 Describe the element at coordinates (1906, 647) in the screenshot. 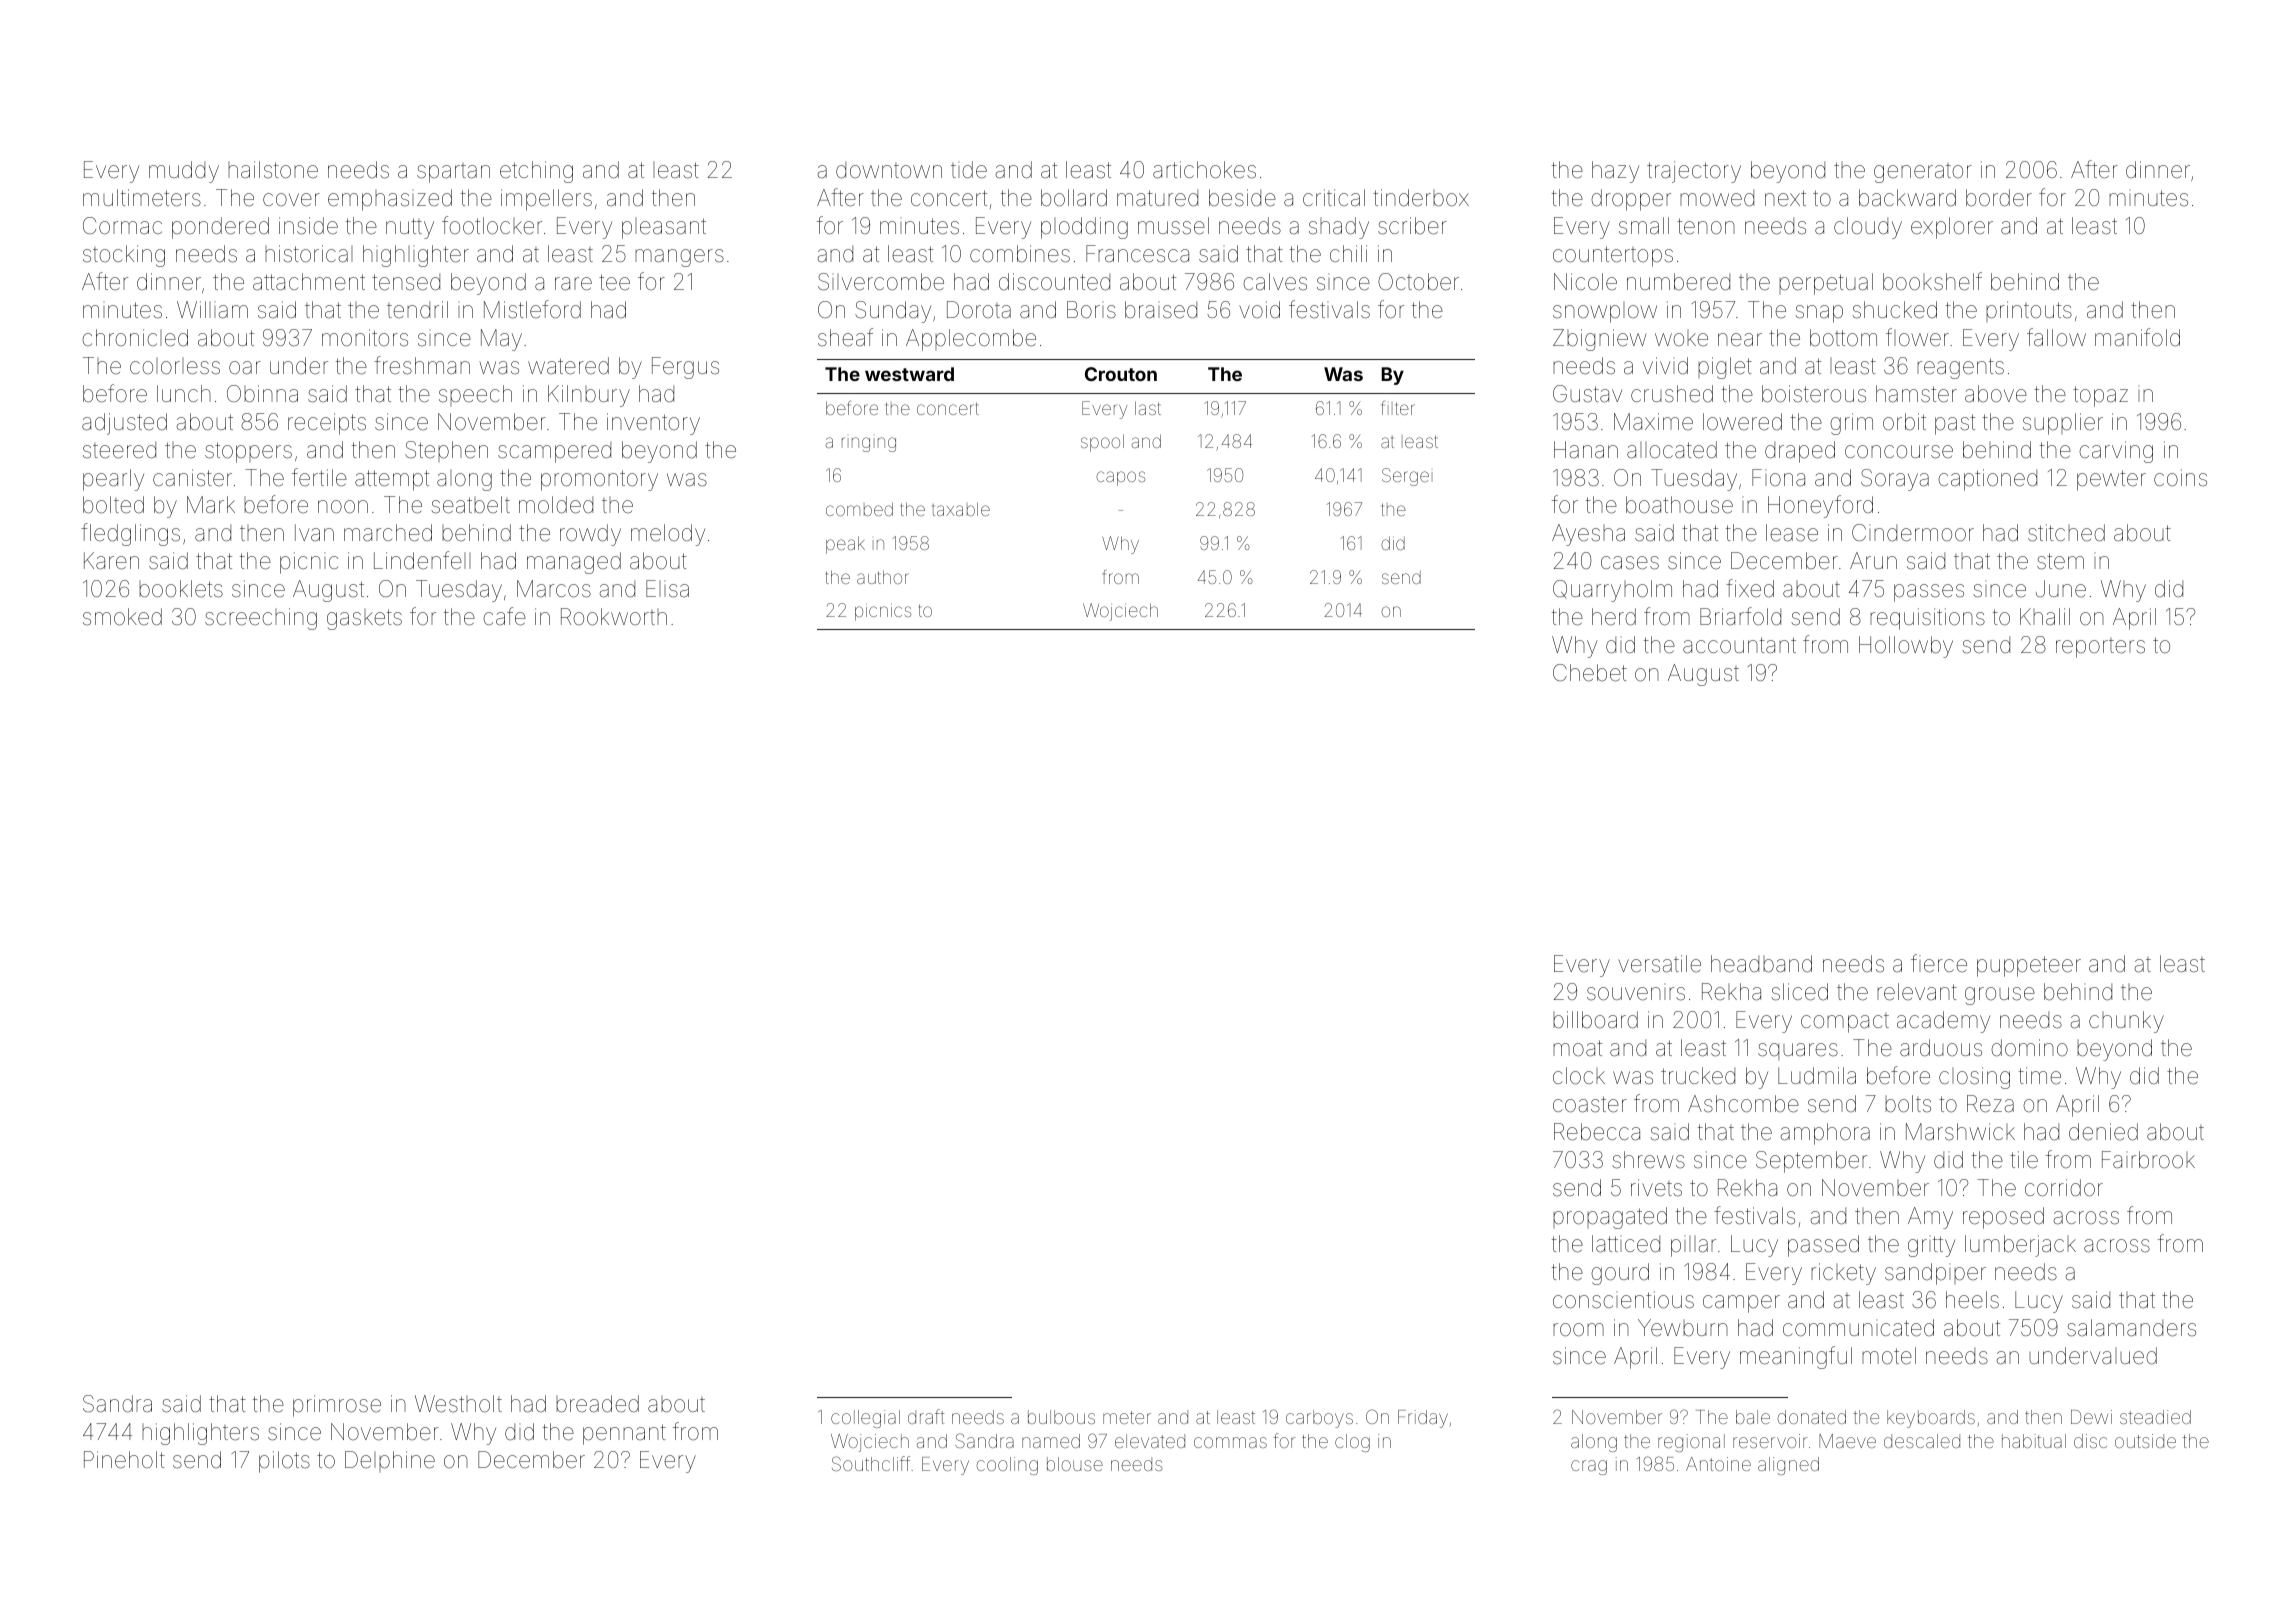

I see `Hollowby` at that location.
